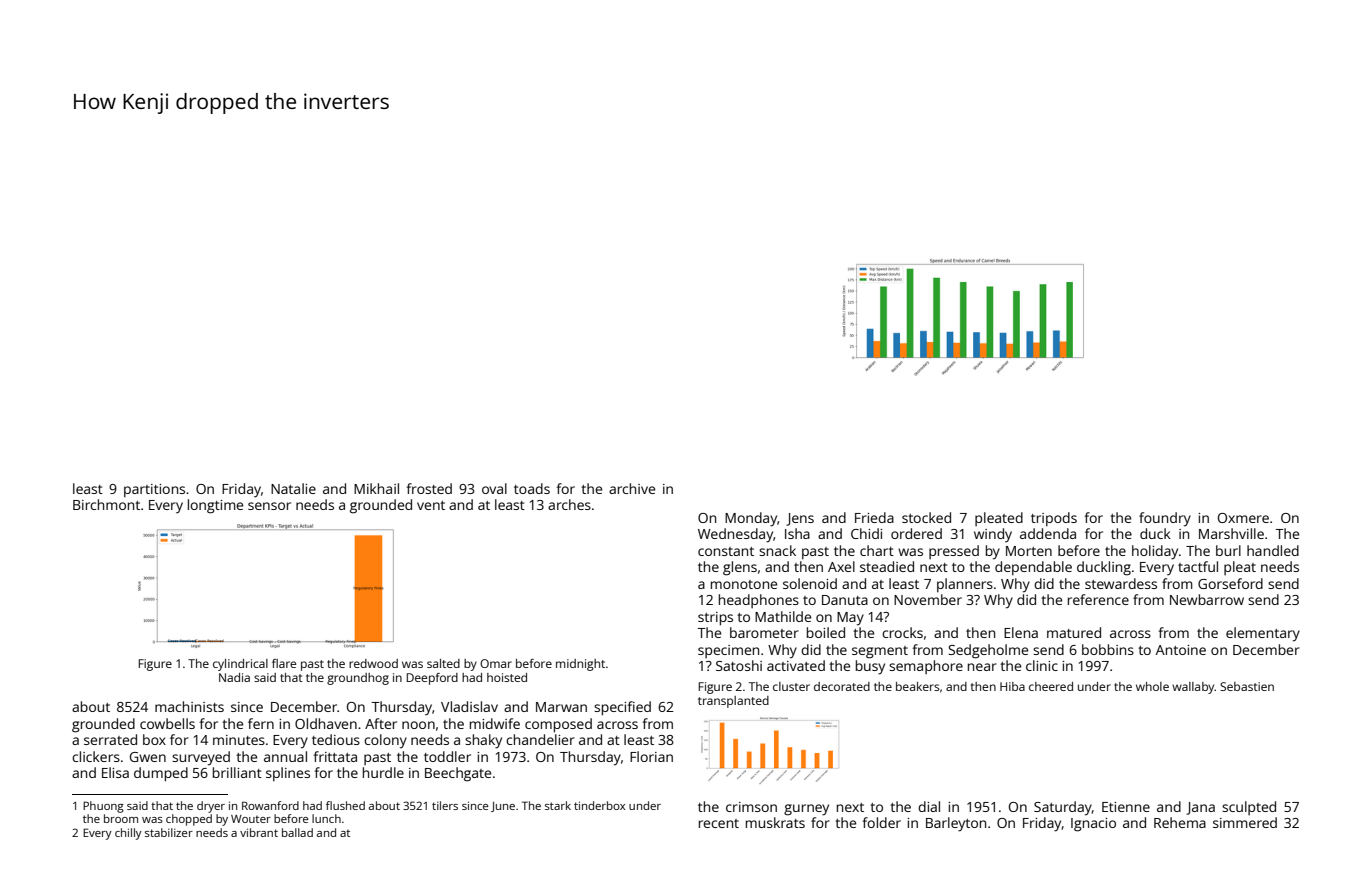  What do you see at coordinates (432, 679) in the screenshot?
I see `Deepford` at bounding box center [432, 679].
